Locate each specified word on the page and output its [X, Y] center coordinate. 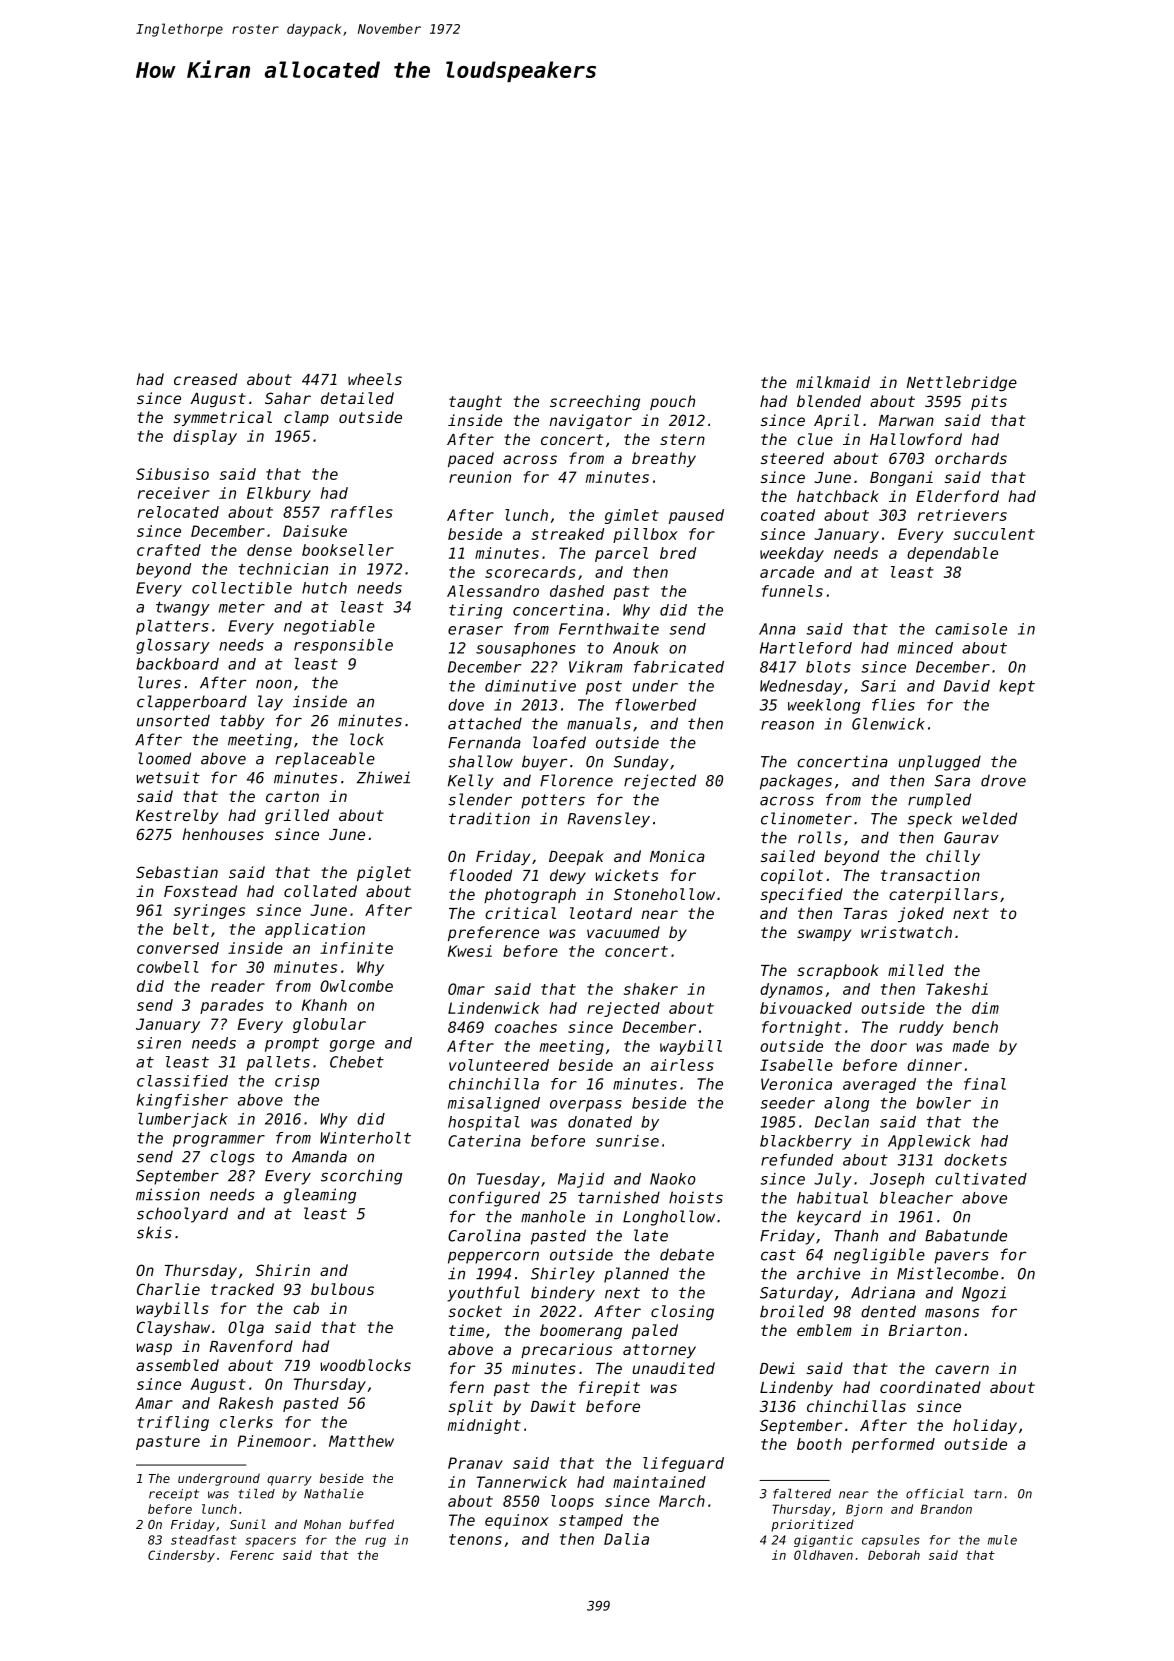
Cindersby [181, 1556]
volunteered [499, 1065]
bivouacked [806, 1008]
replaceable [325, 760]
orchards [971, 458]
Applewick [929, 1142]
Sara [952, 781]
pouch [672, 402]
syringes [209, 911]
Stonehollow [664, 894]
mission [168, 1194]
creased [205, 379]
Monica [677, 856]
